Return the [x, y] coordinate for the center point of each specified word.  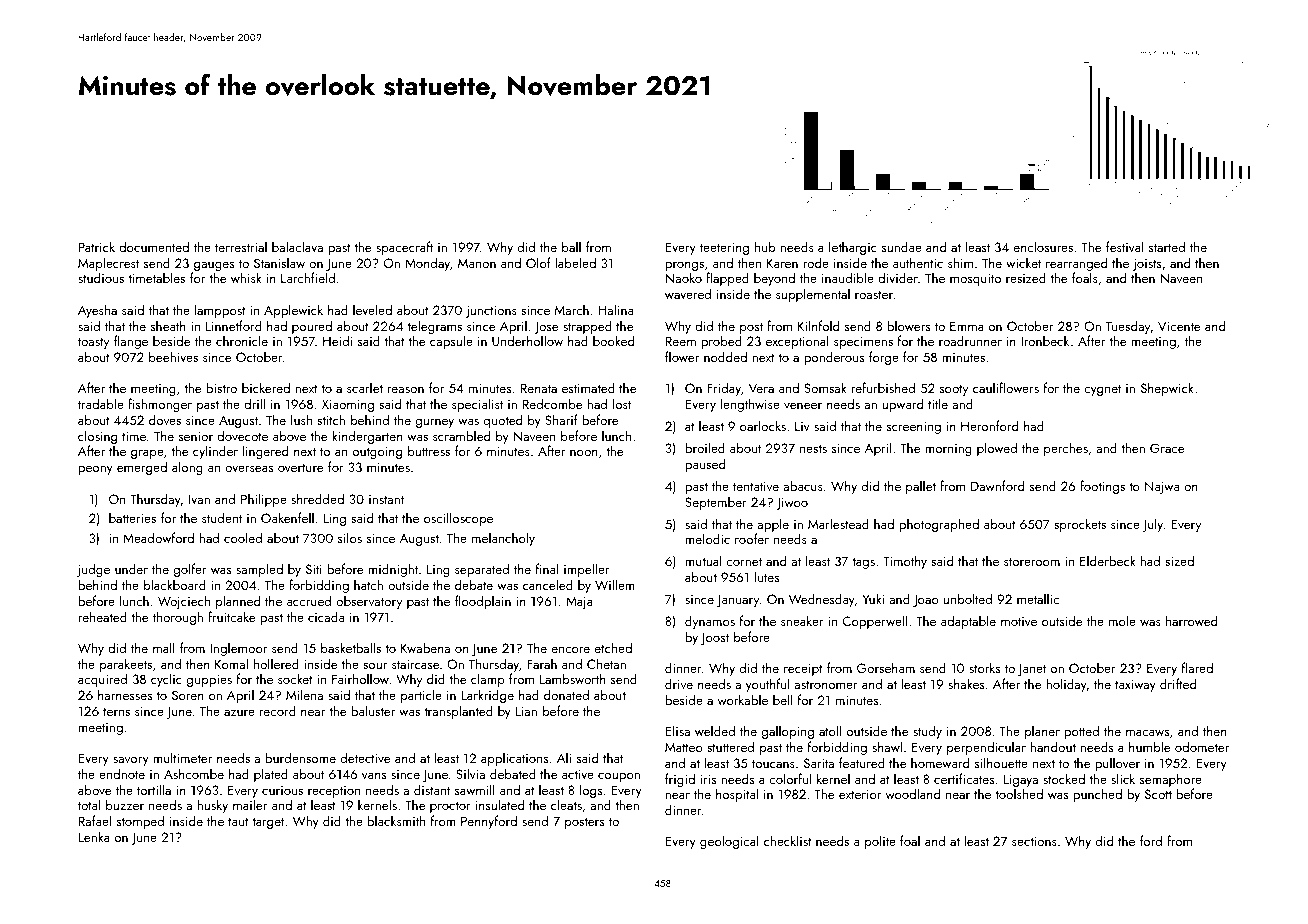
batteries [132, 517]
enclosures [1043, 246]
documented [154, 246]
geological [729, 842]
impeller [587, 570]
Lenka [94, 836]
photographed [939, 525]
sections [1034, 841]
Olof [538, 262]
